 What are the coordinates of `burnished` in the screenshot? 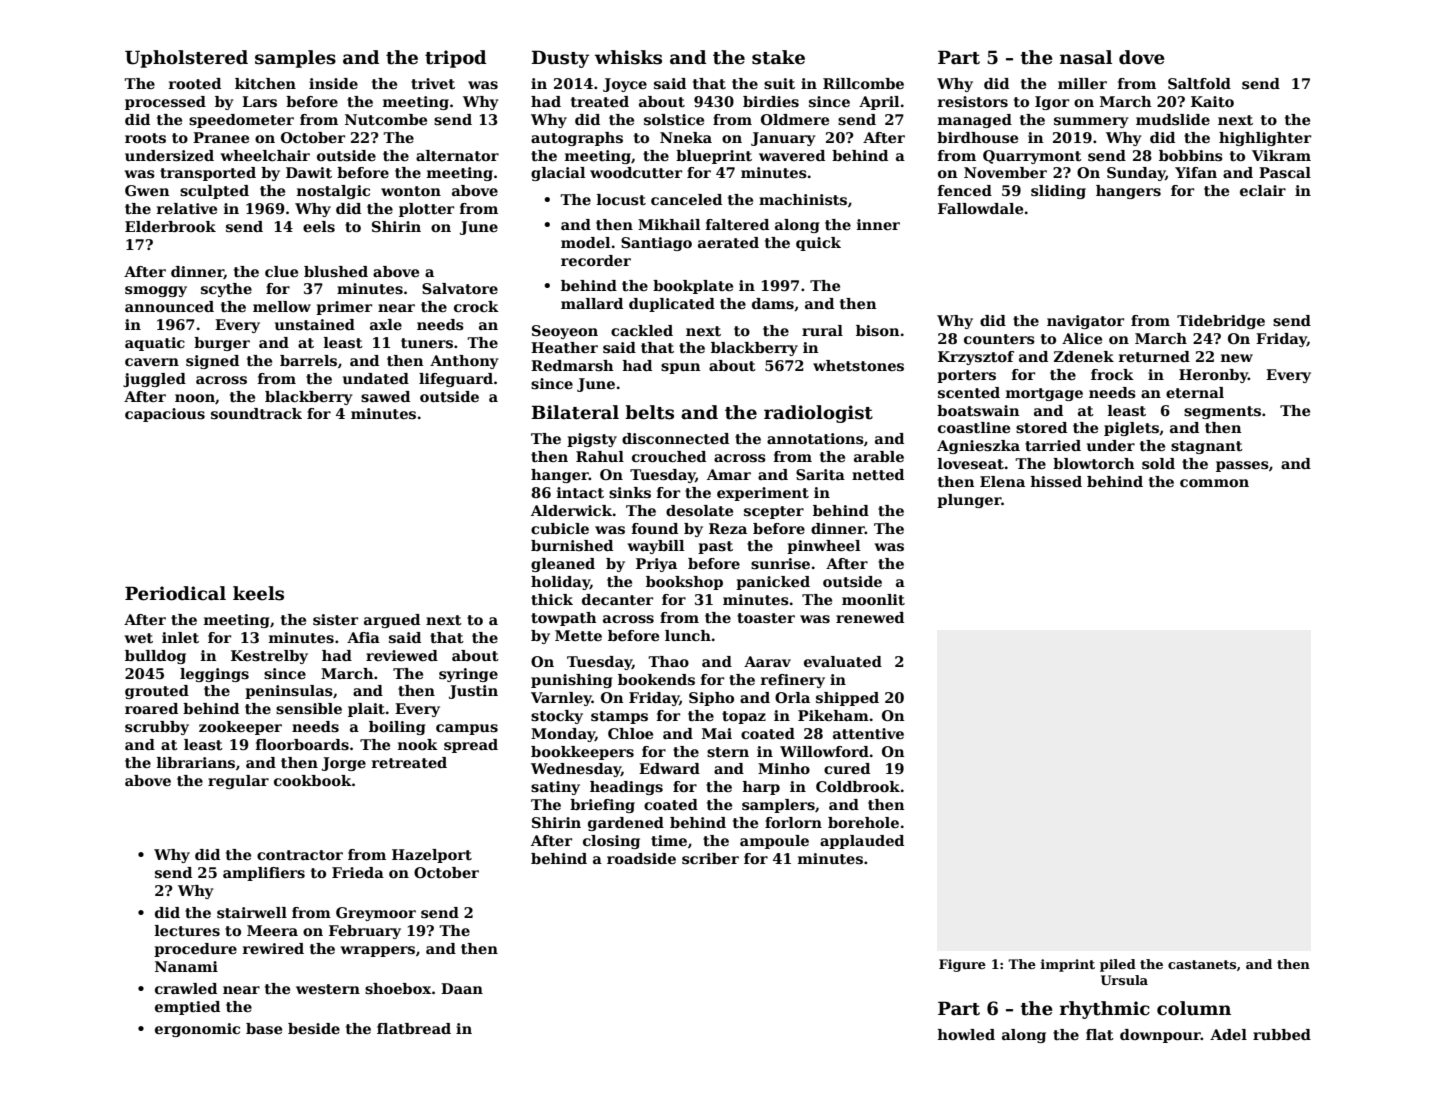 It's located at (572, 545).
